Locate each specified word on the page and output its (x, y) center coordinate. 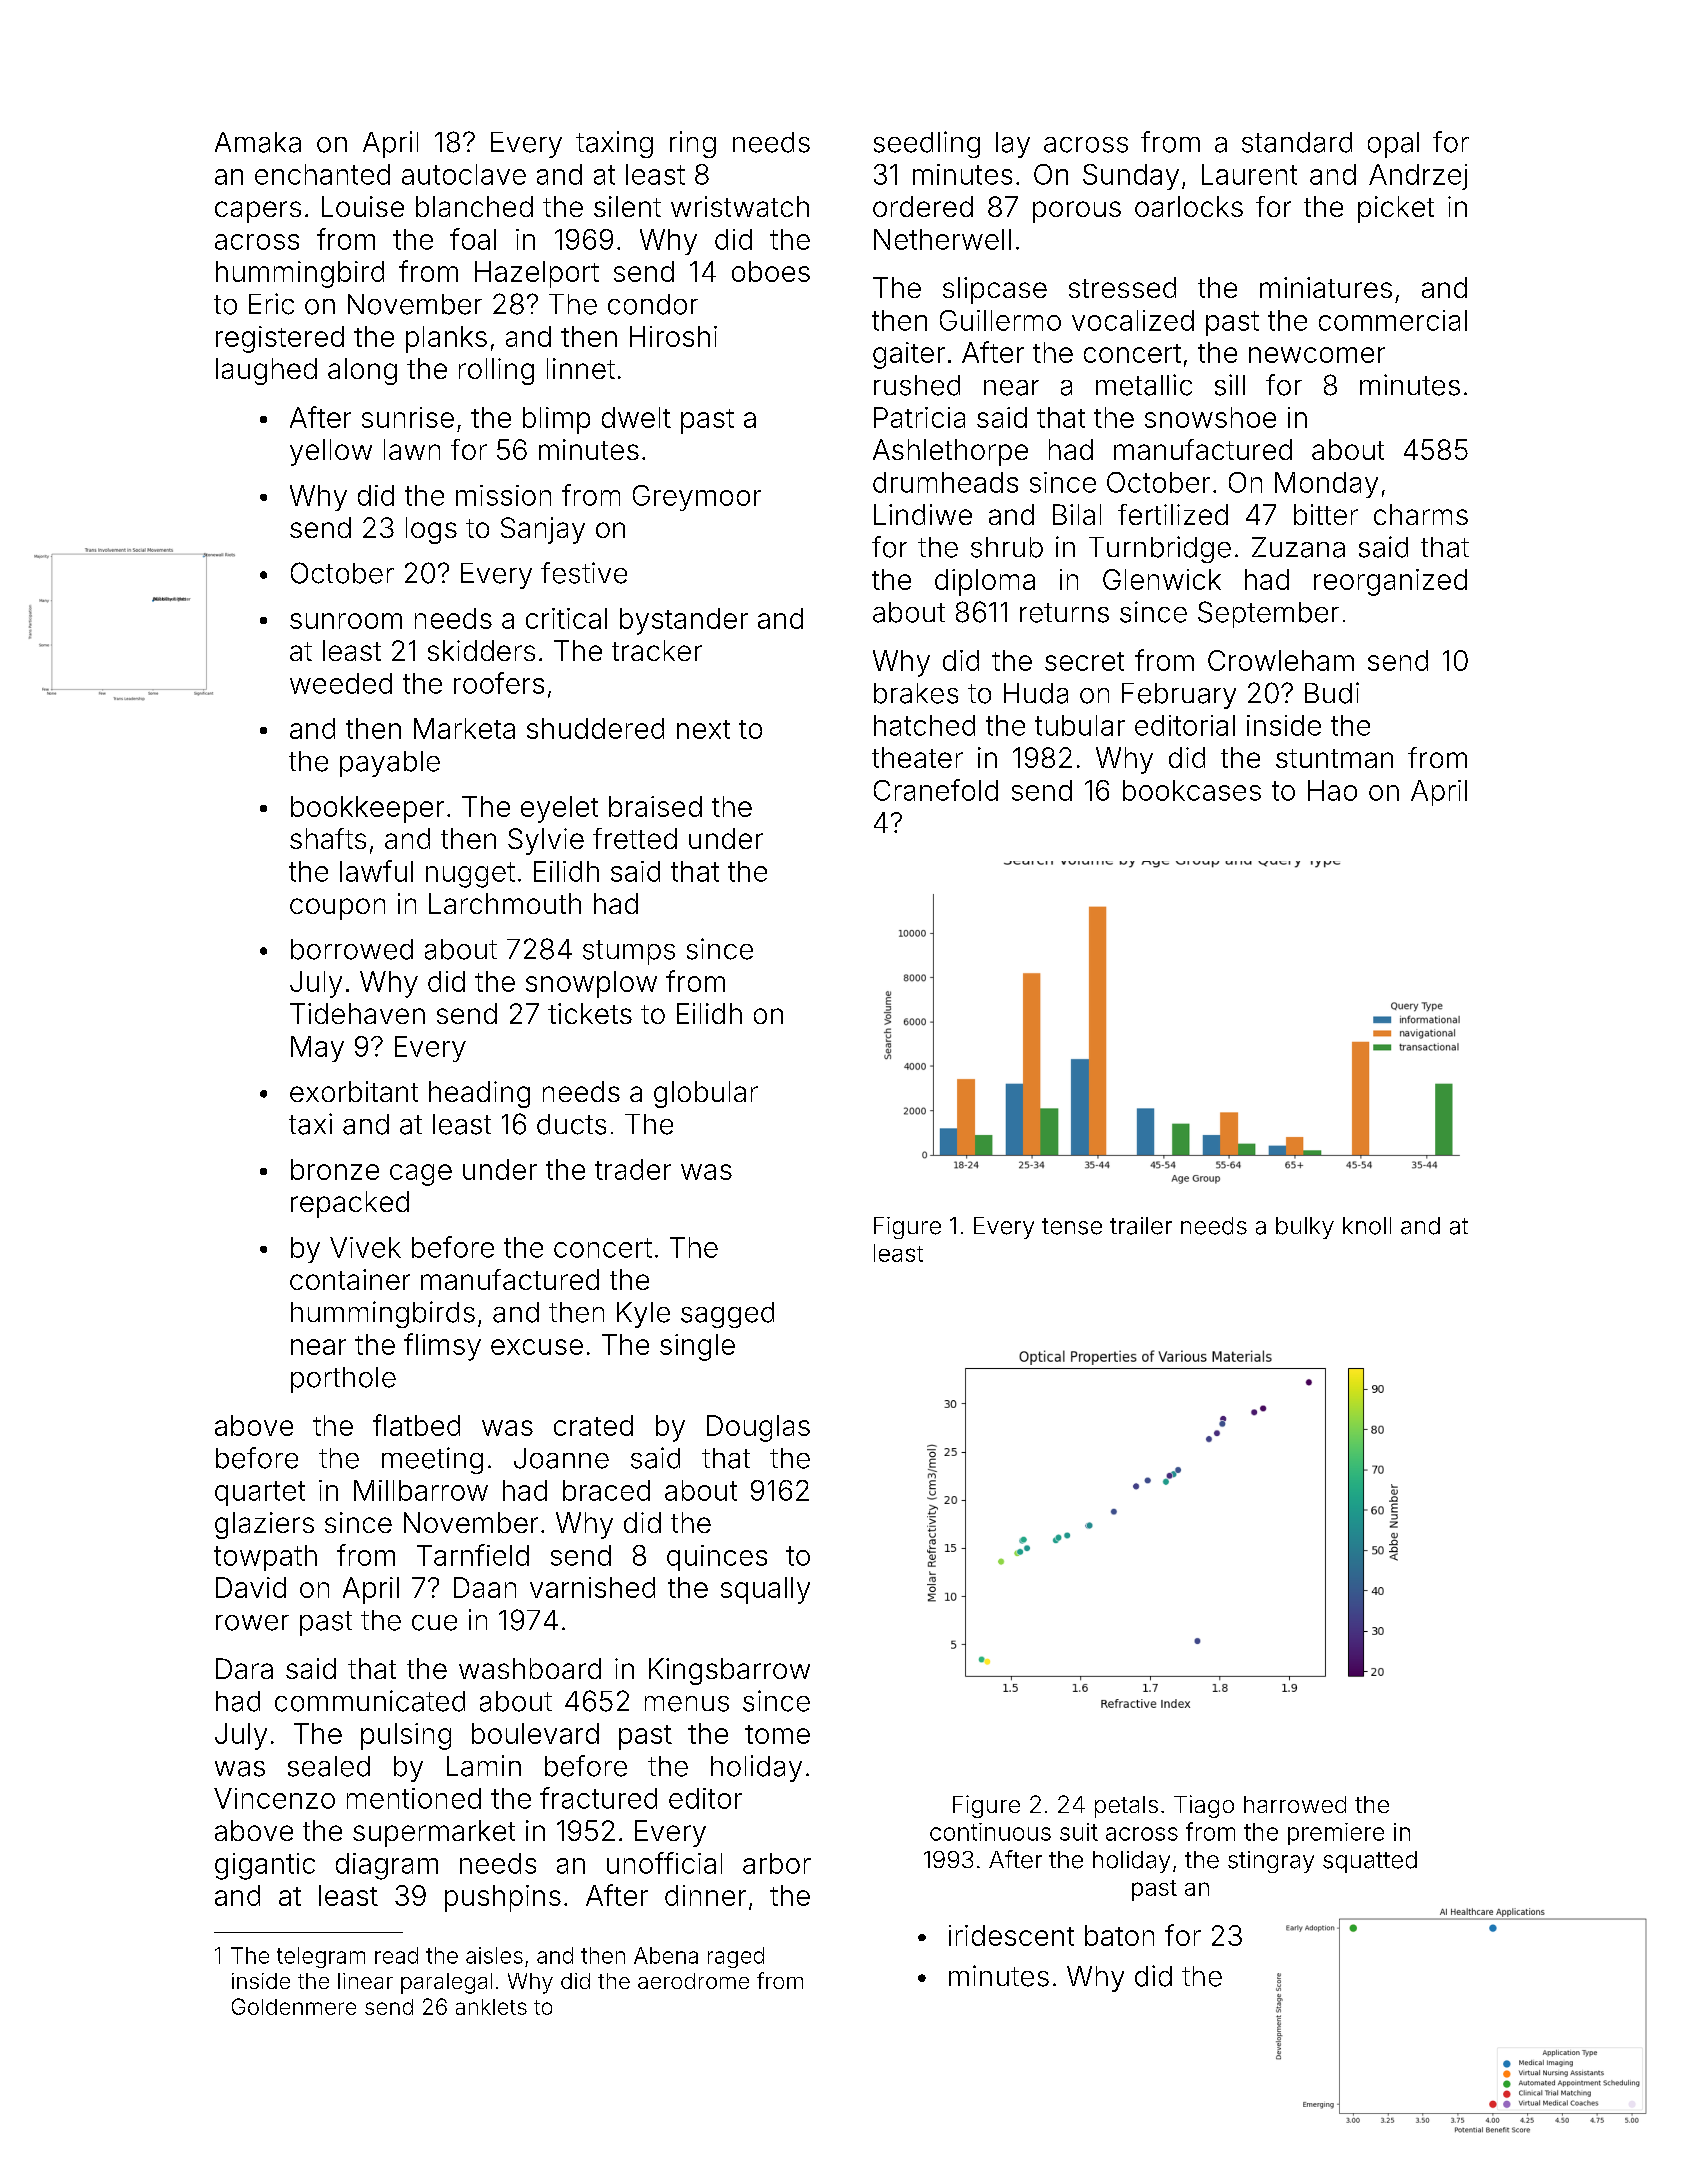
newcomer (1317, 355)
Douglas (758, 1428)
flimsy (442, 1347)
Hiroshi (673, 336)
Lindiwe (923, 514)
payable (390, 764)
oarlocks (1189, 206)
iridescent (1011, 1935)
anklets (491, 2007)
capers (258, 212)
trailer (1141, 1226)
